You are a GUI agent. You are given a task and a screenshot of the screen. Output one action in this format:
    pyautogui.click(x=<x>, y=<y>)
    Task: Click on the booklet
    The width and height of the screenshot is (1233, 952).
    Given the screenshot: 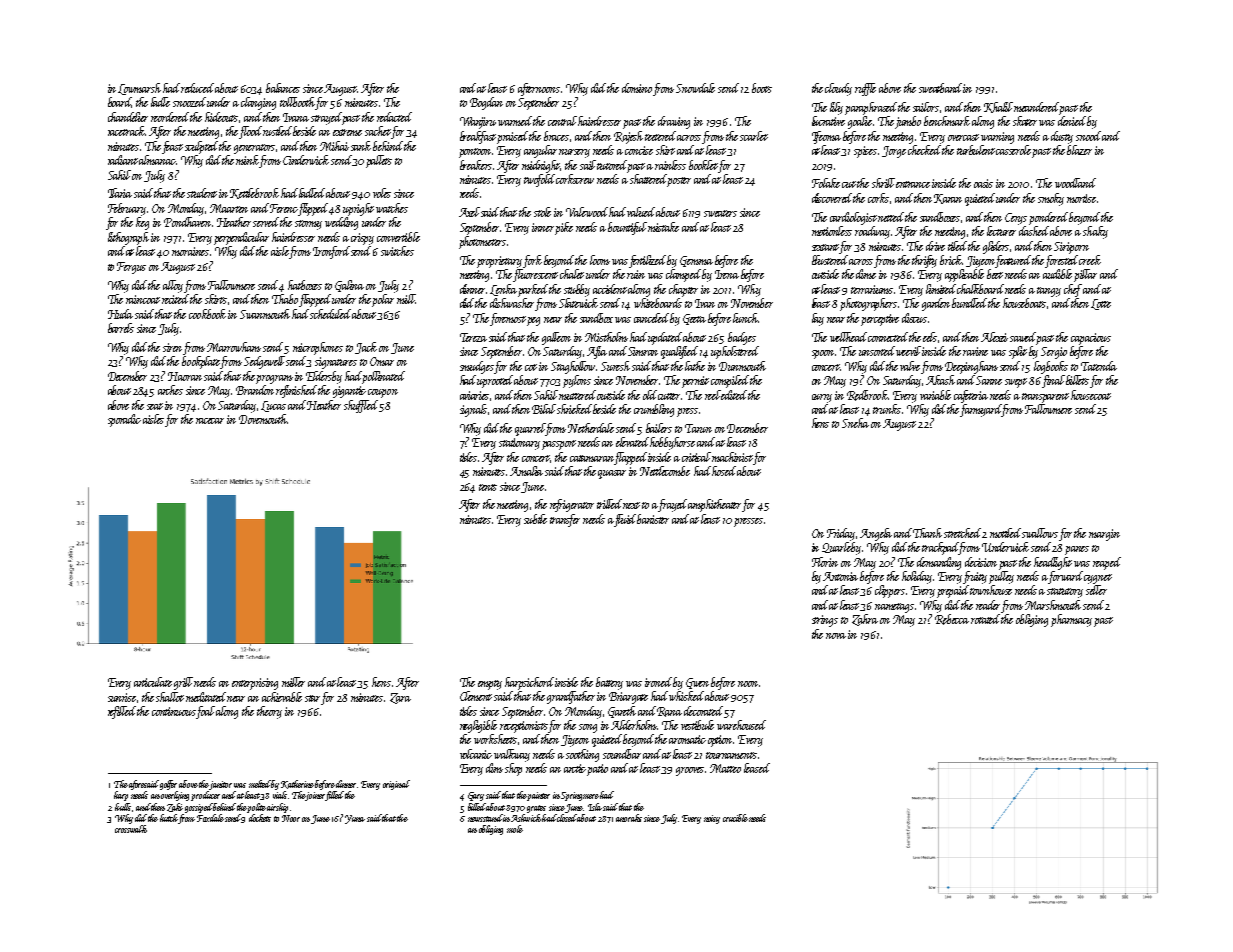 What is the action you would take?
    pyautogui.click(x=703, y=165)
